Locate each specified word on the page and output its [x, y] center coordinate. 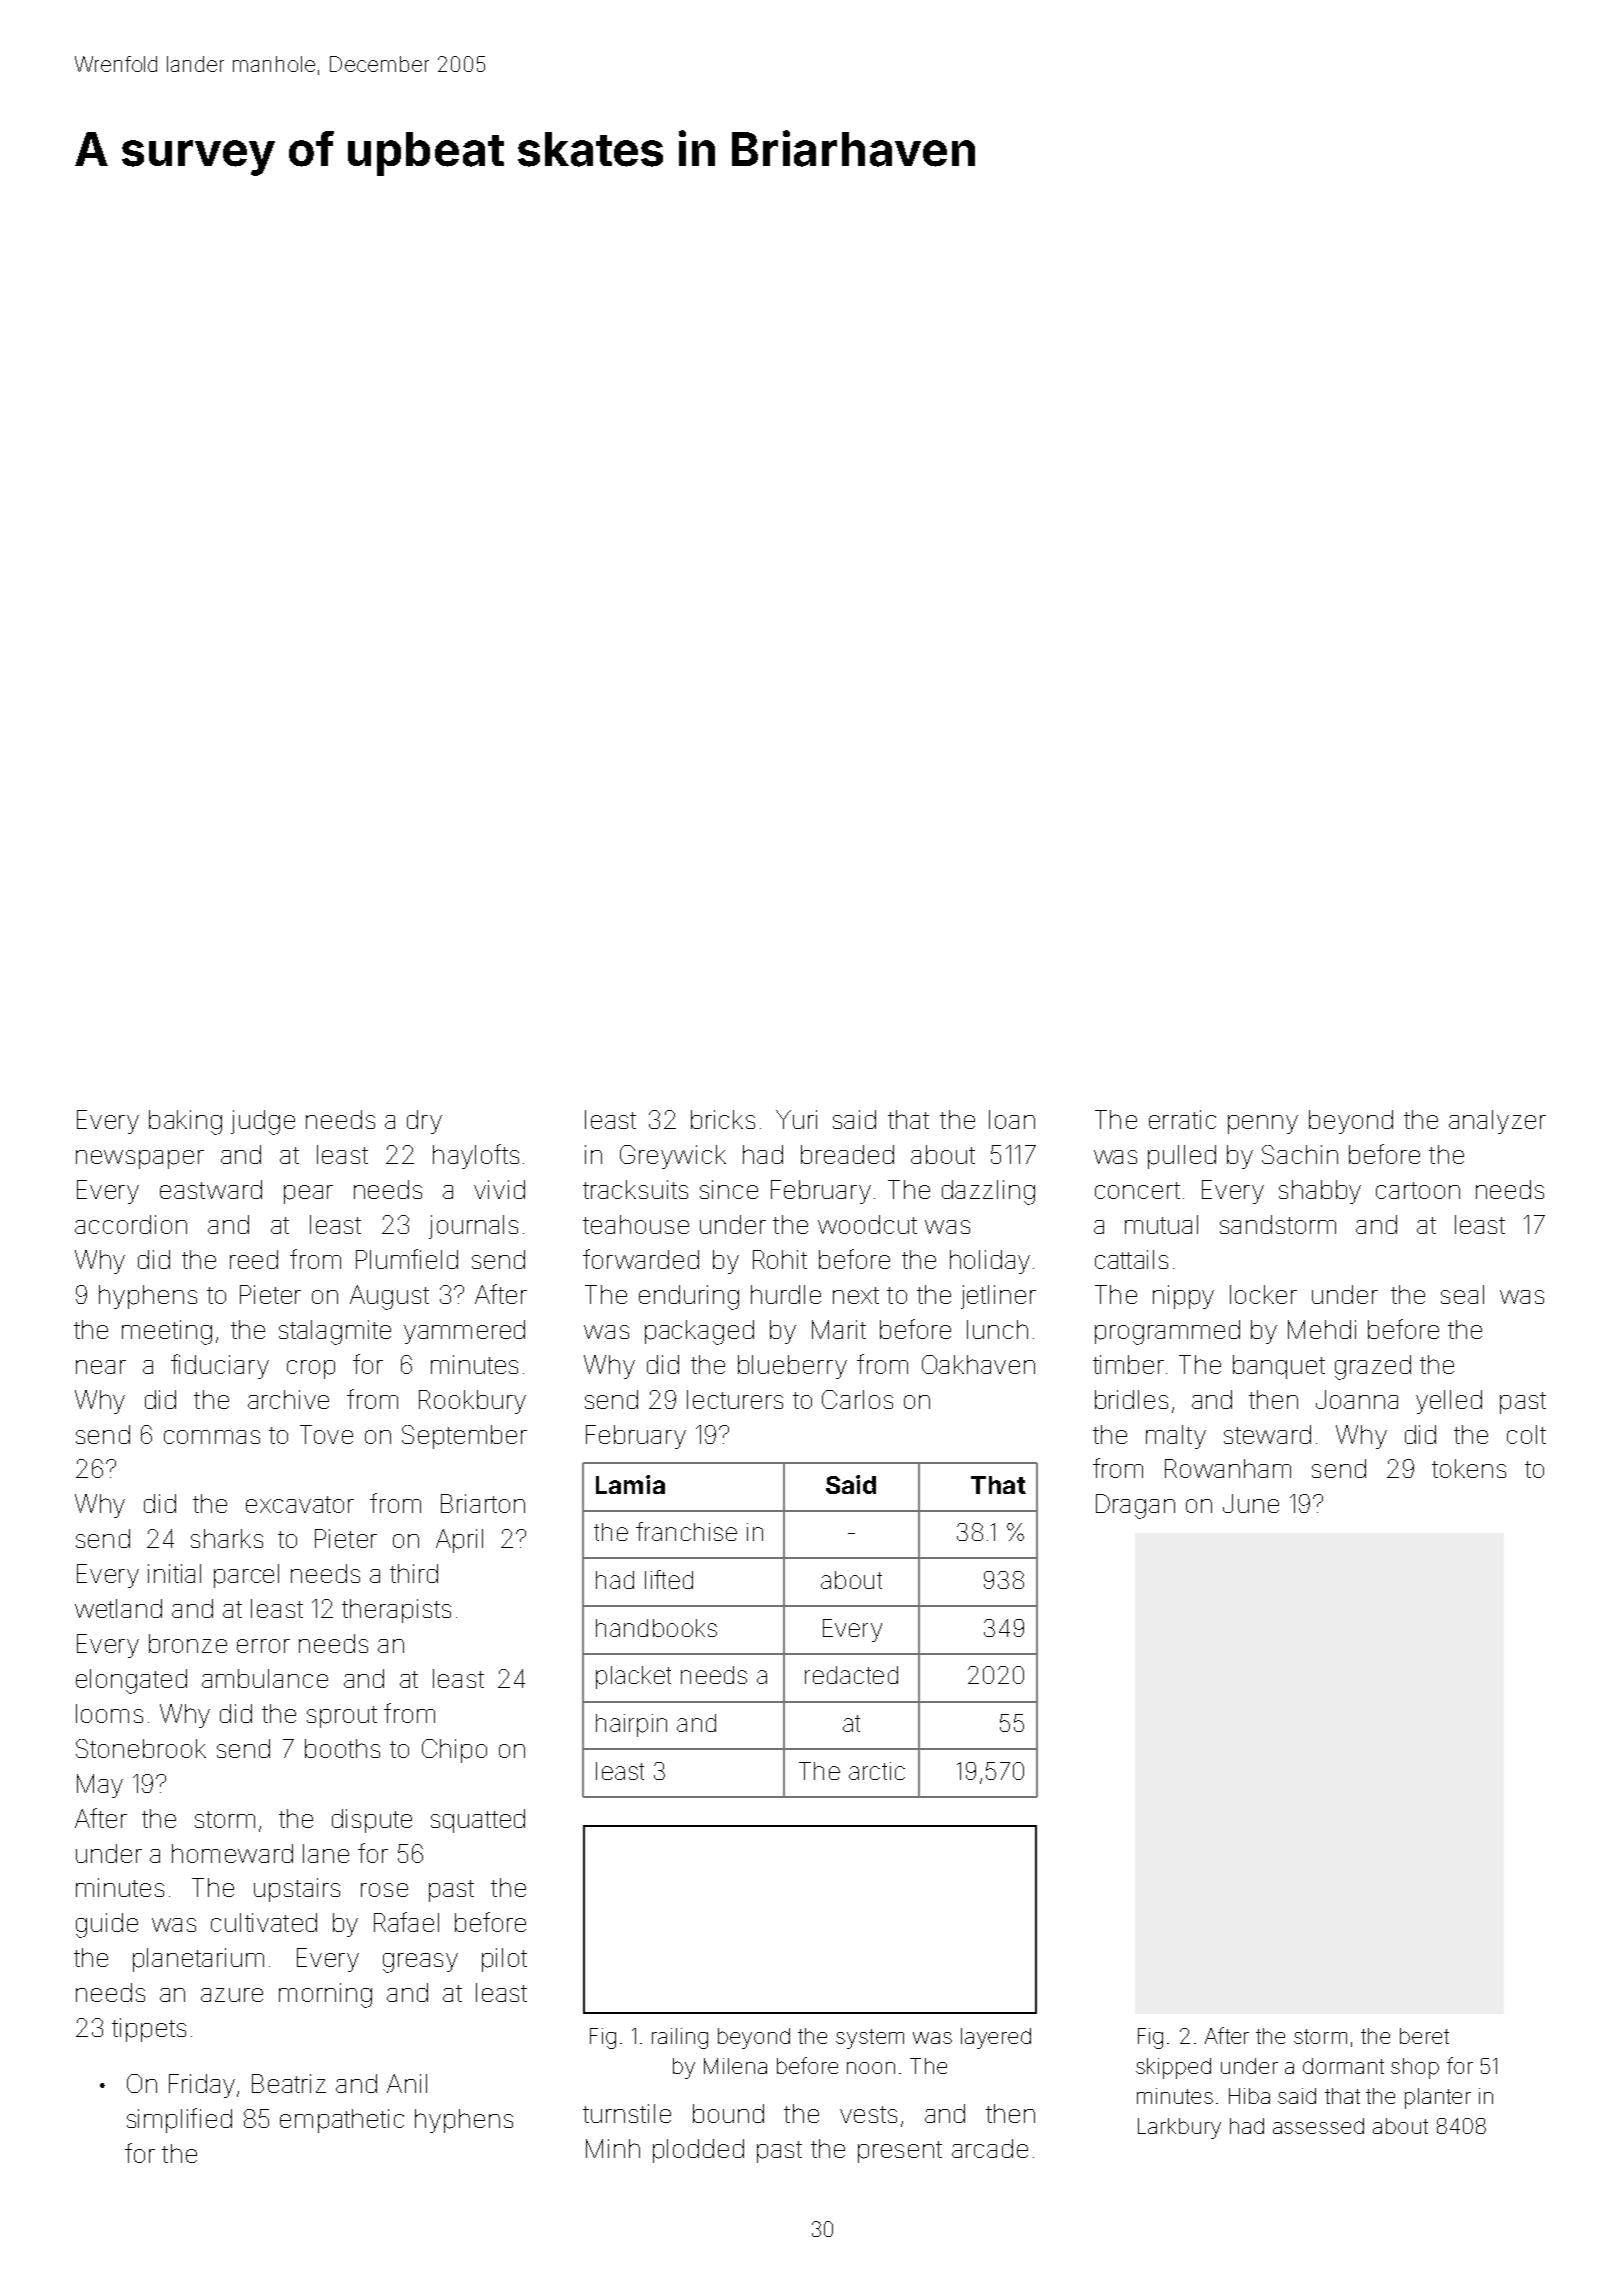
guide [107, 1925]
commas [212, 1437]
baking [185, 1122]
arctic [877, 1771]
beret [1424, 2036]
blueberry [792, 1367]
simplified [179, 2120]
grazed [1373, 1367]
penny [1263, 1124]
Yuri [796, 1119]
